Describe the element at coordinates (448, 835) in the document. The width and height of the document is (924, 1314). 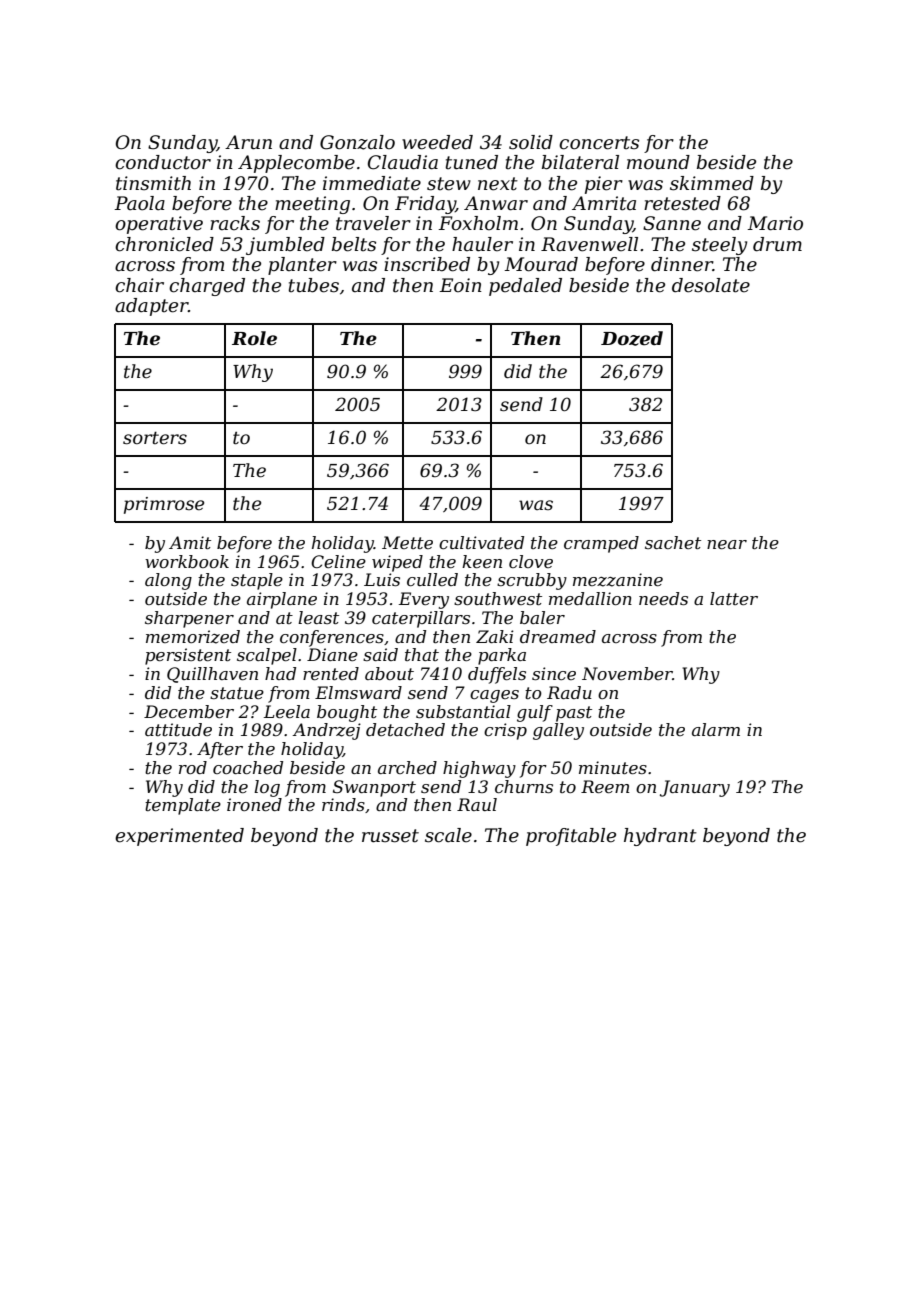
I see `scale` at that location.
